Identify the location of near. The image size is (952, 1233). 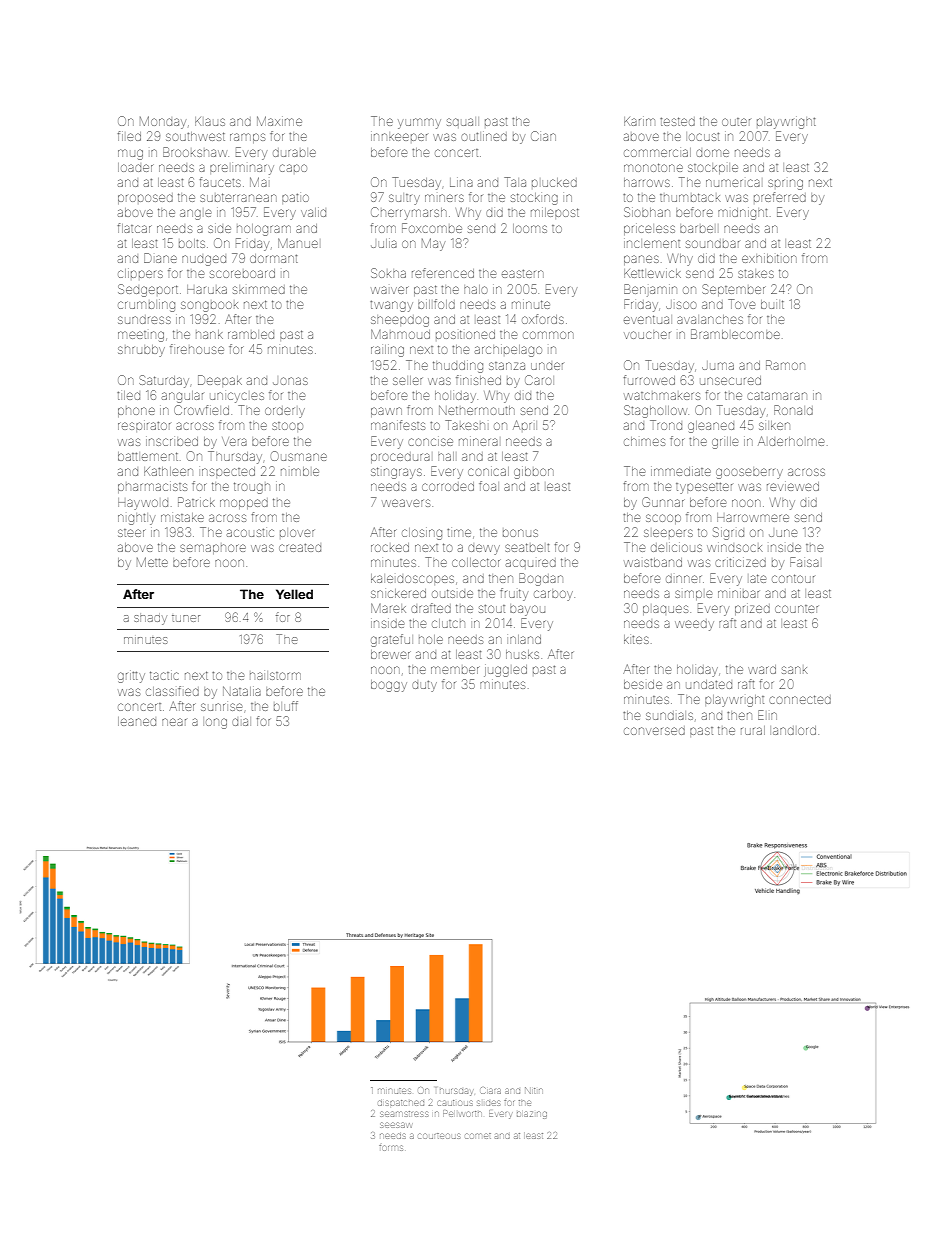
(174, 722).
